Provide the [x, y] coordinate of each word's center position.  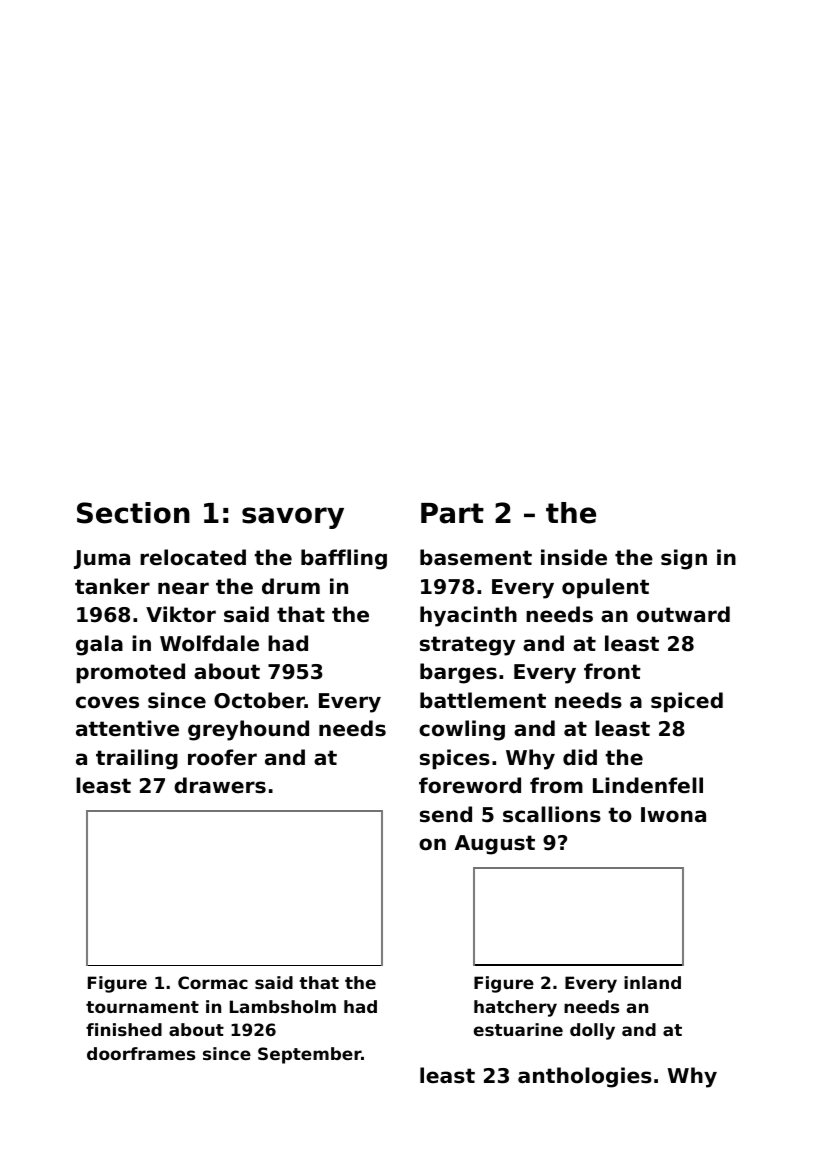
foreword [470, 785]
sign [684, 559]
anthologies [585, 1077]
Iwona [673, 815]
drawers [220, 785]
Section [133, 513]
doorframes [141, 1053]
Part [452, 513]
